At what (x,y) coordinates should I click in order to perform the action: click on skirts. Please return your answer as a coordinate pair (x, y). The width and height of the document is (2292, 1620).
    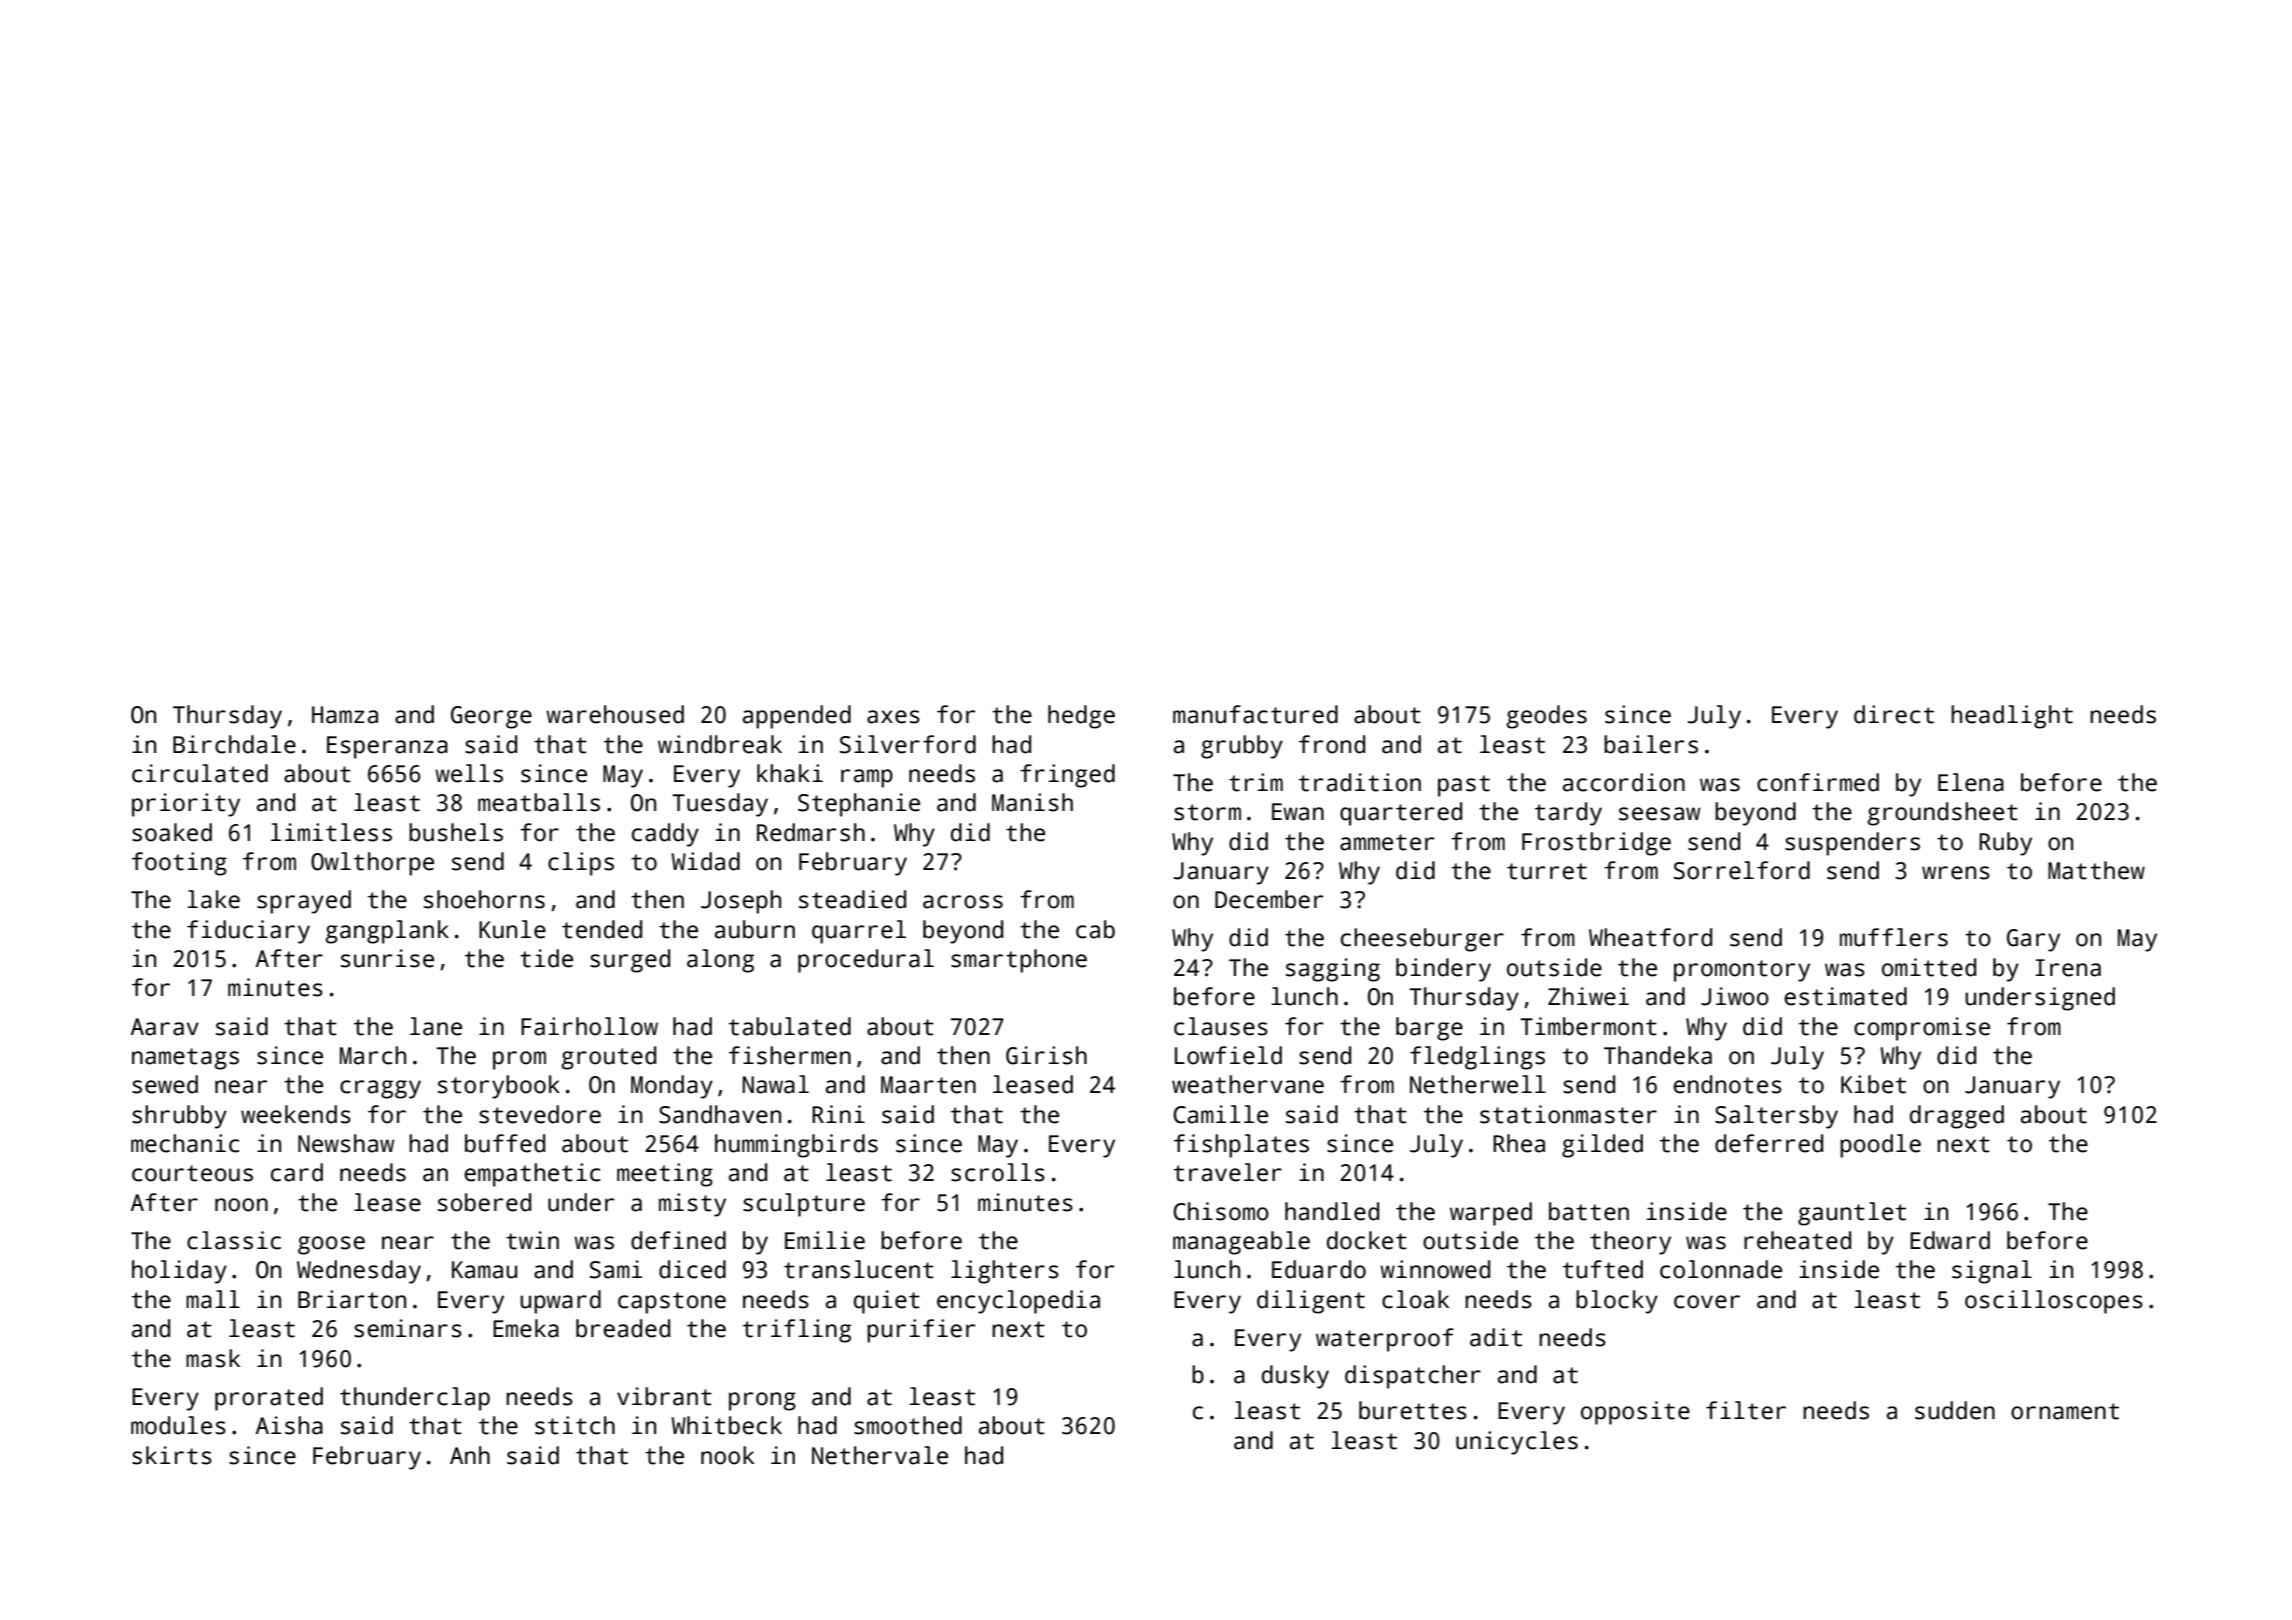
    Looking at the image, I should click on (172, 1455).
